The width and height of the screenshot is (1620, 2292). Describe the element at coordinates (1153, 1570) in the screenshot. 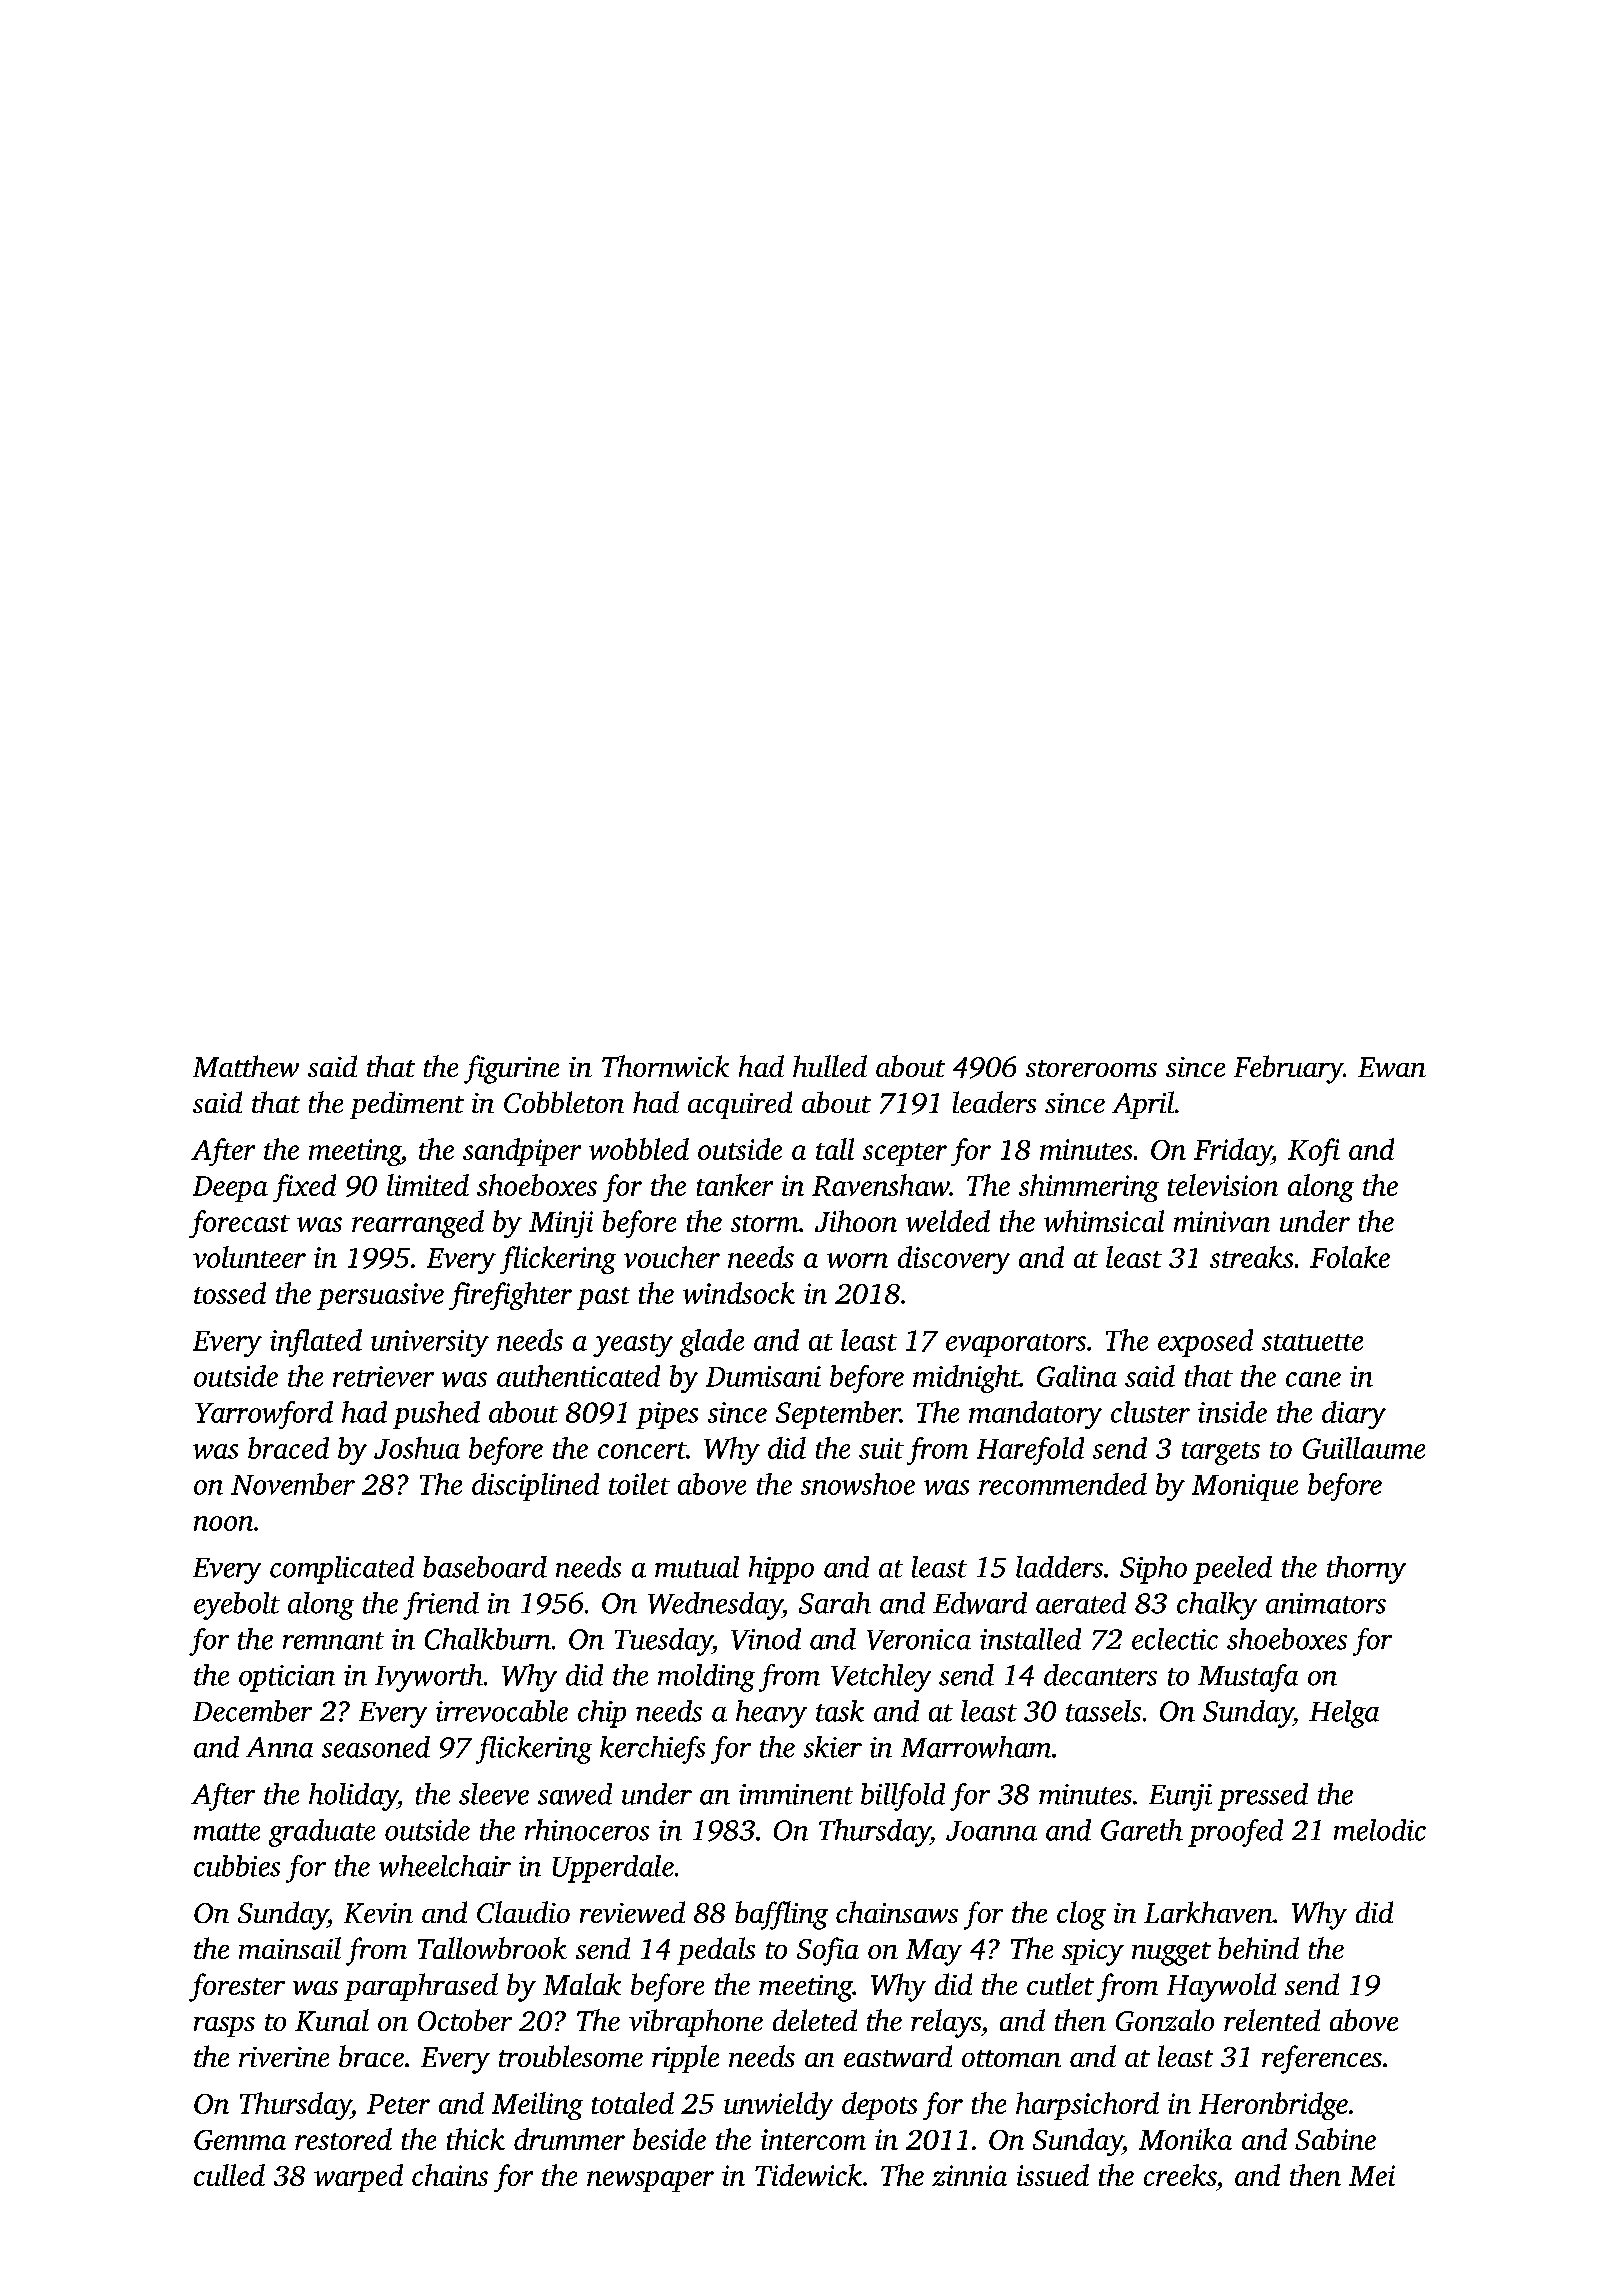

I see `Sipho` at that location.
